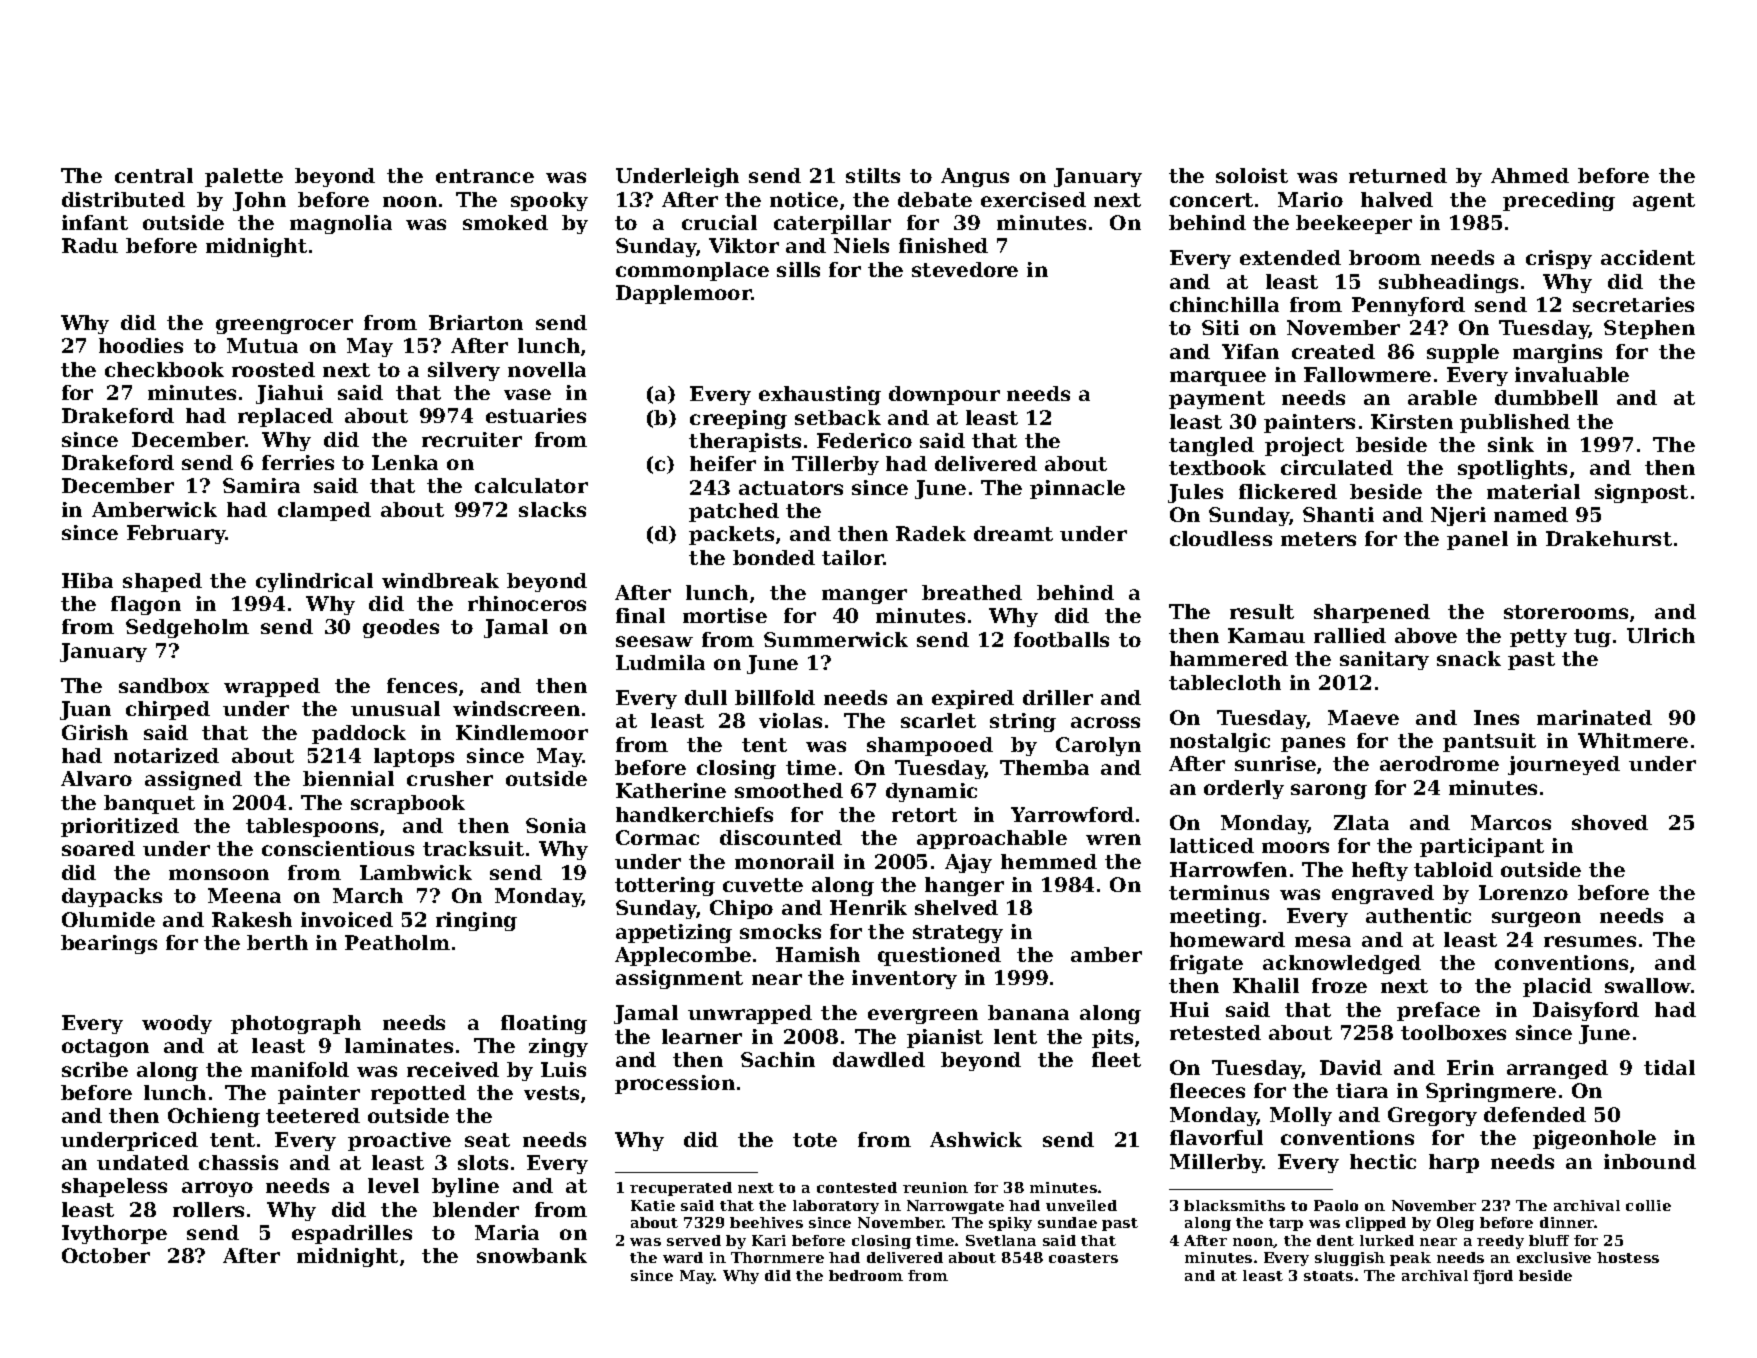 The image size is (1757, 1358). Describe the element at coordinates (1530, 175) in the screenshot. I see `Ahmed` at that location.
